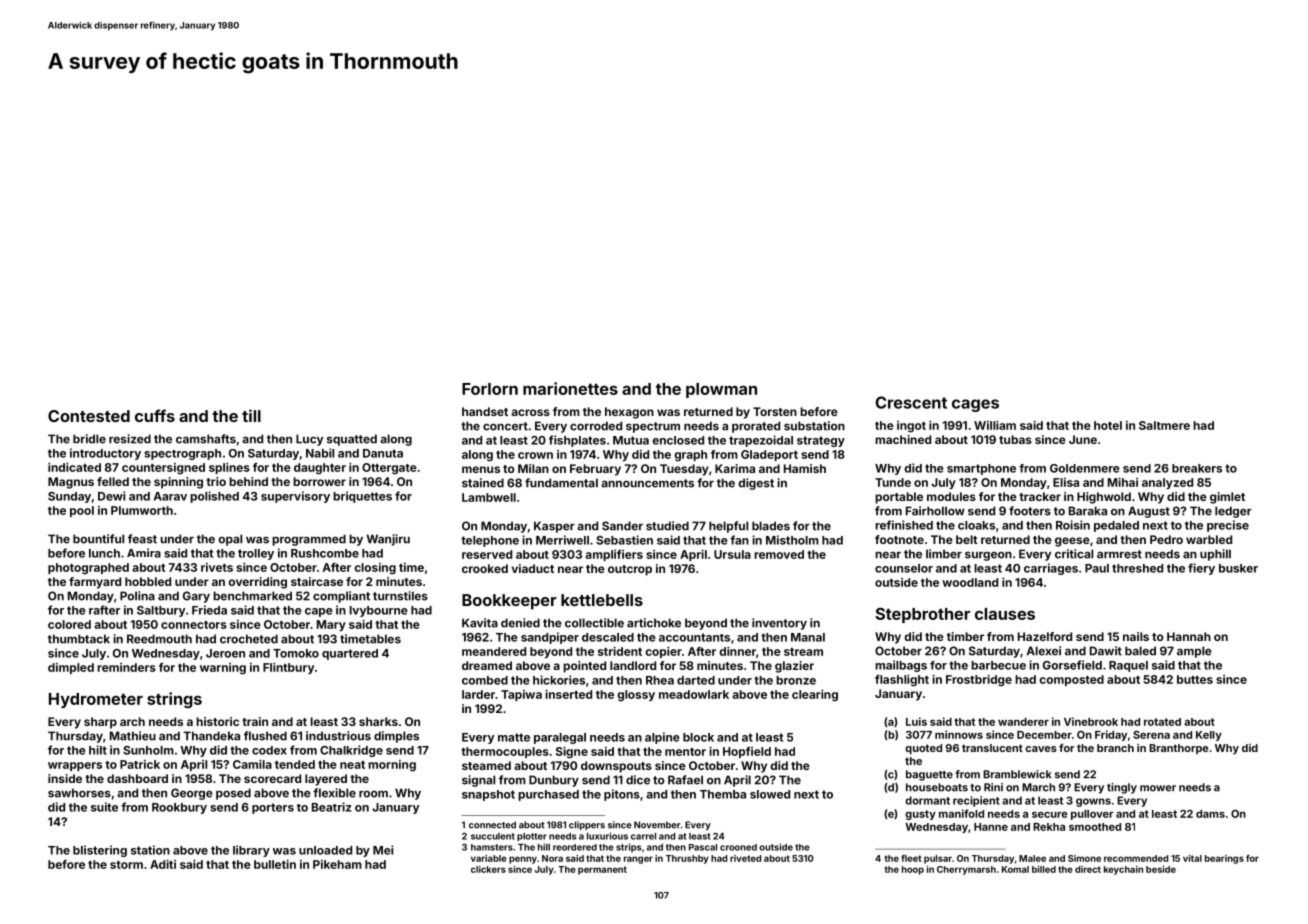 The image size is (1308, 924). What do you see at coordinates (622, 795) in the document?
I see `pitons` at bounding box center [622, 795].
